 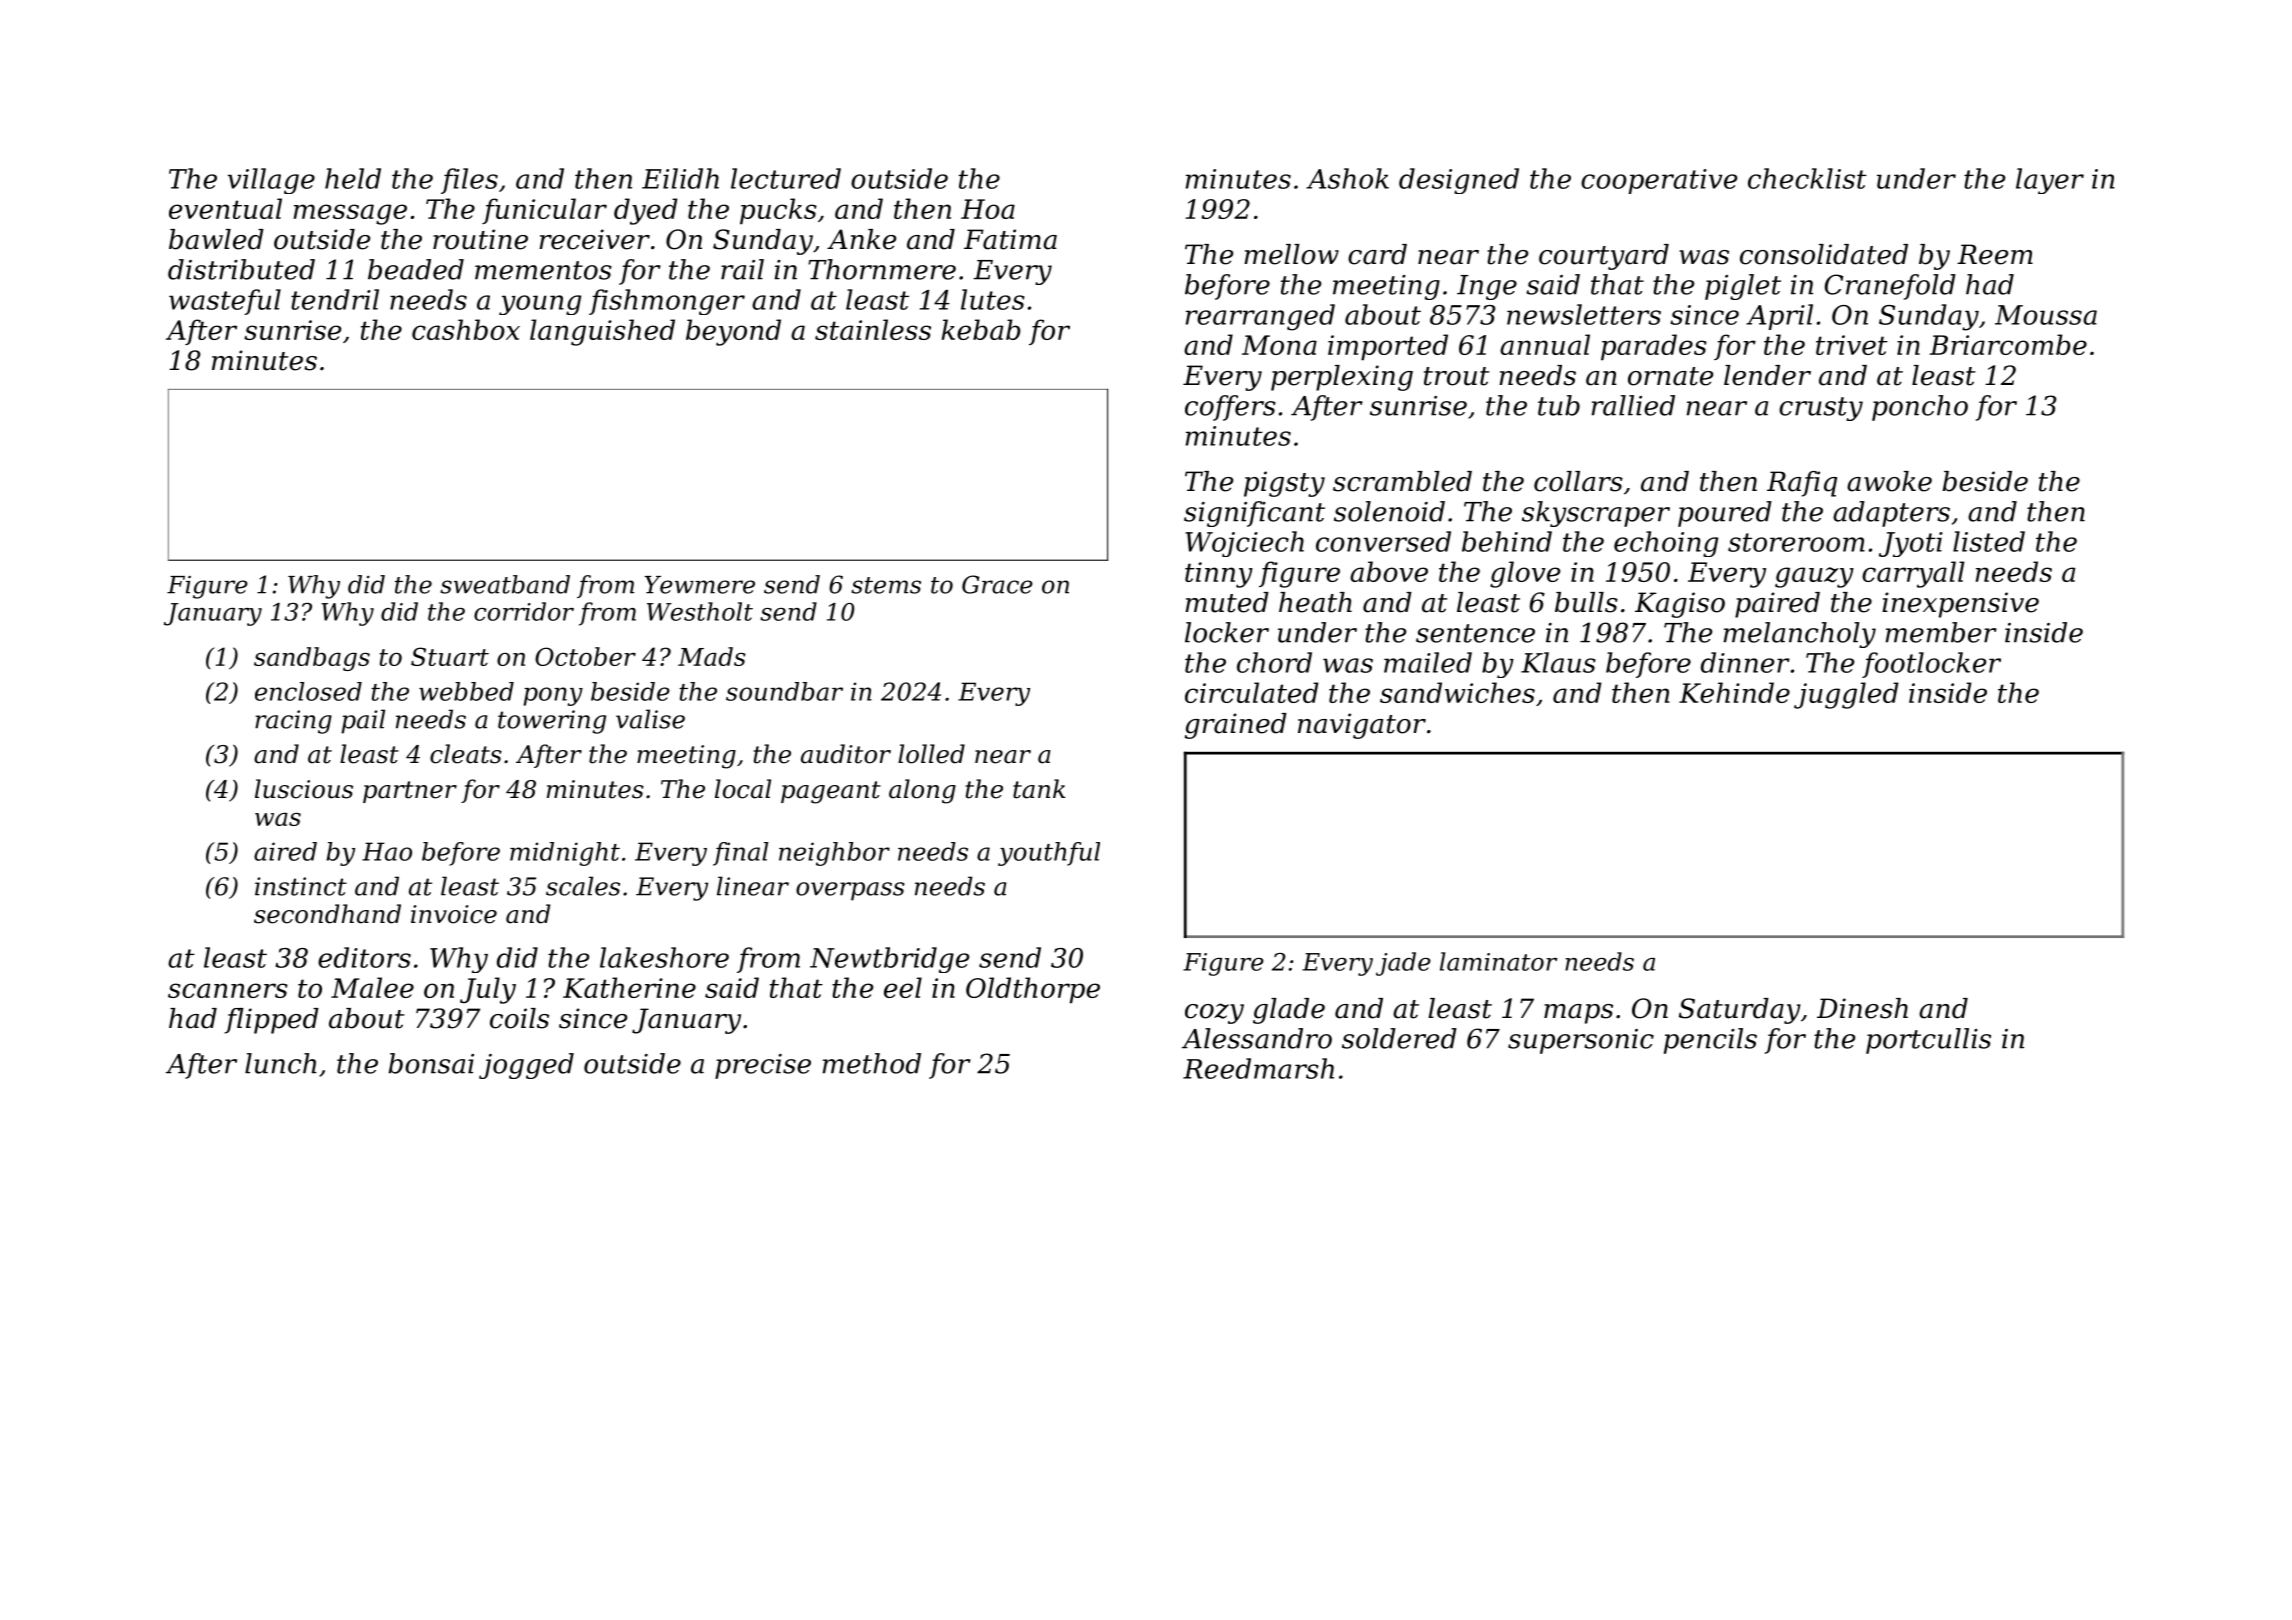 I want to click on jade, so click(x=1403, y=964).
